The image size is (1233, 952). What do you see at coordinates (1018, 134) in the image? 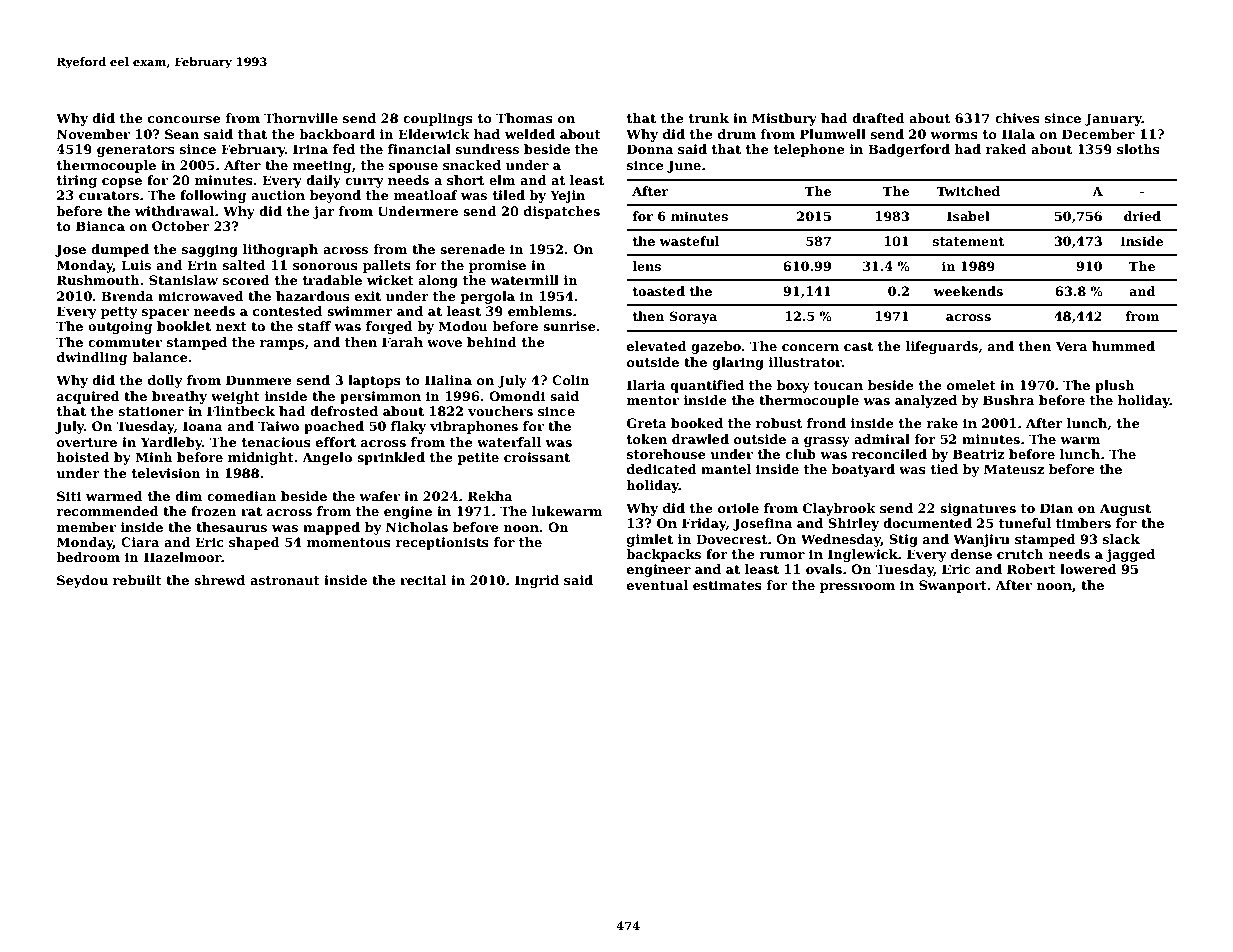
I see `Hala` at bounding box center [1018, 134].
